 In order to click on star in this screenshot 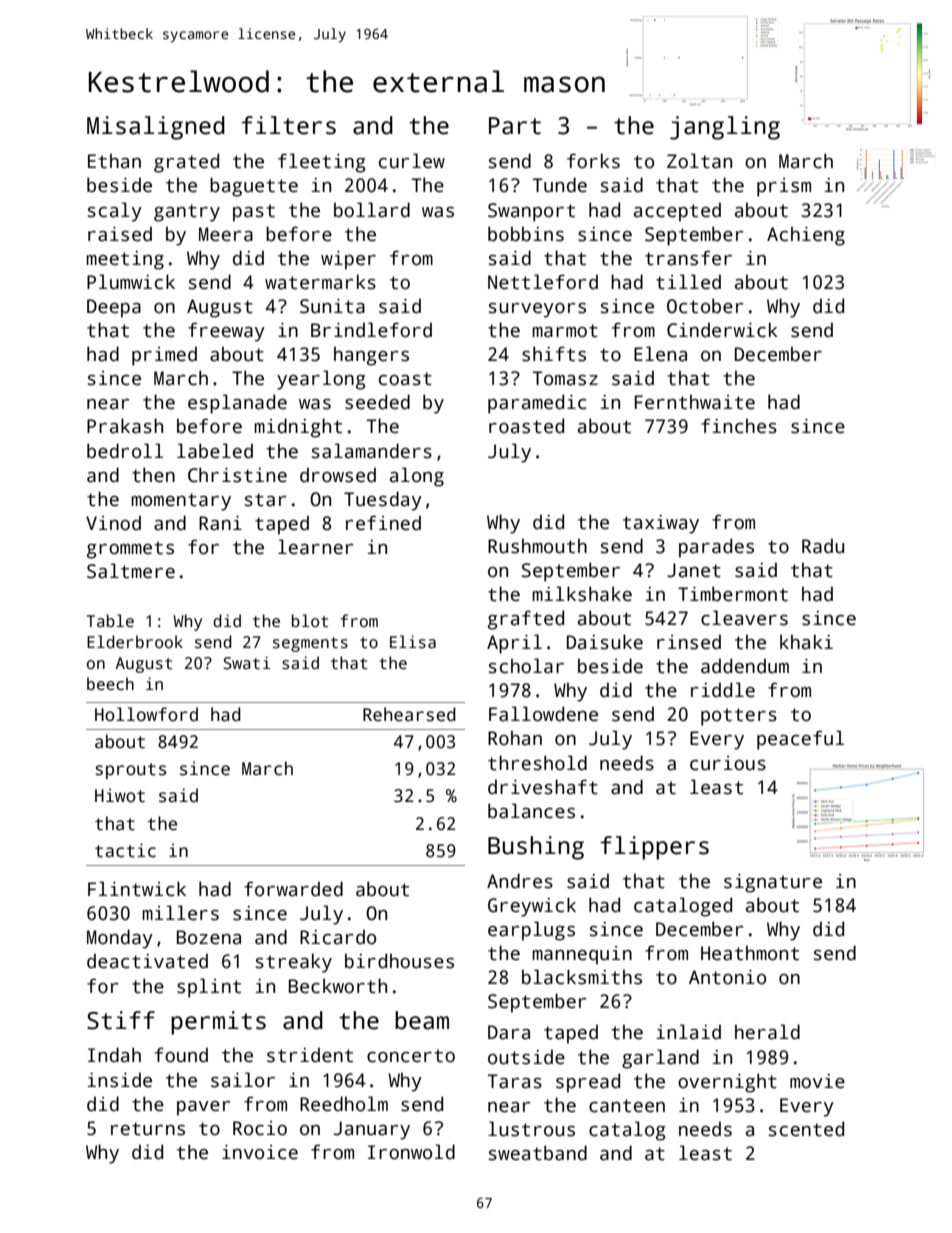, I will do `click(266, 500)`.
